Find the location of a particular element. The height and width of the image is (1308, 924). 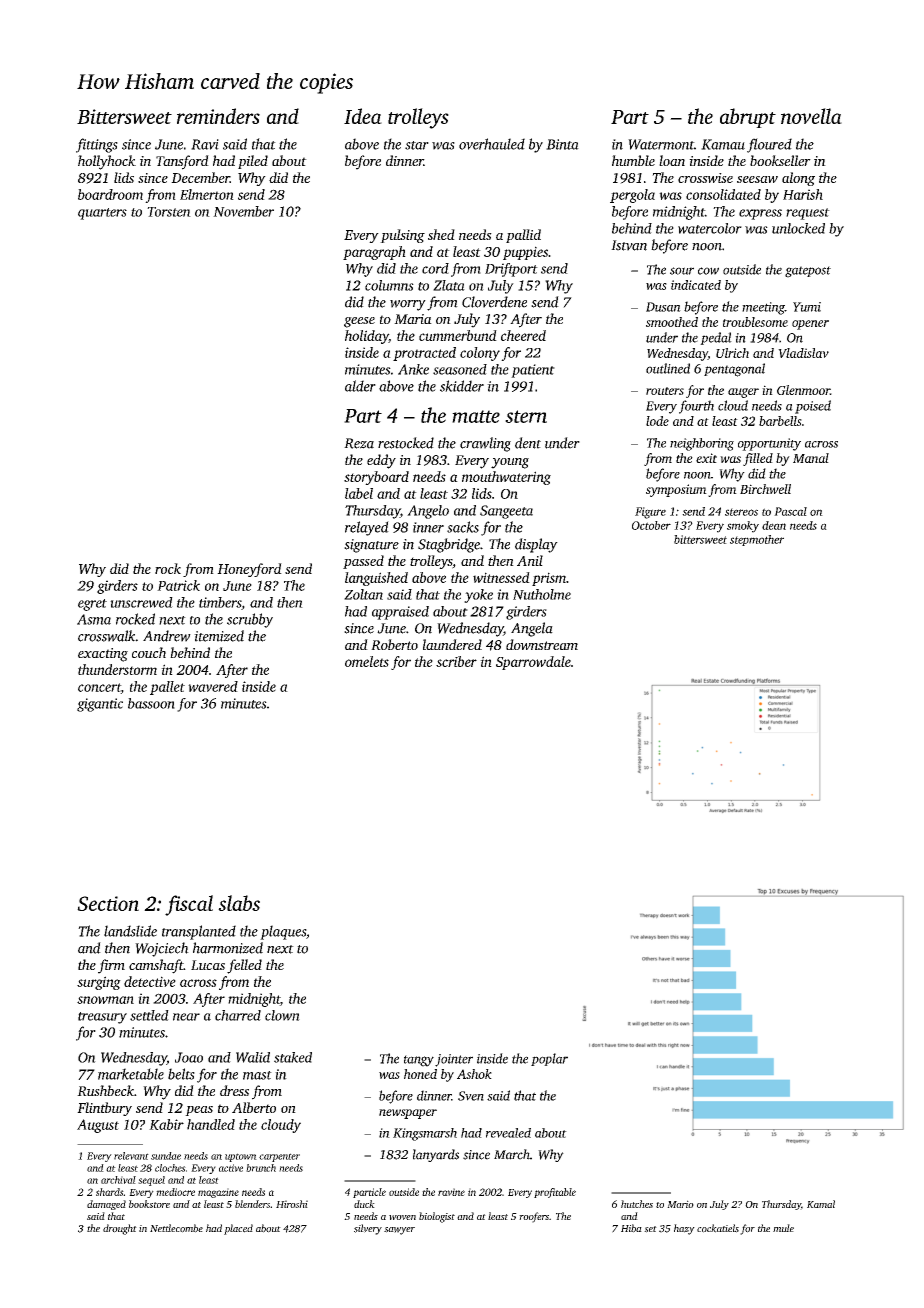

scrubby is located at coordinates (250, 620).
